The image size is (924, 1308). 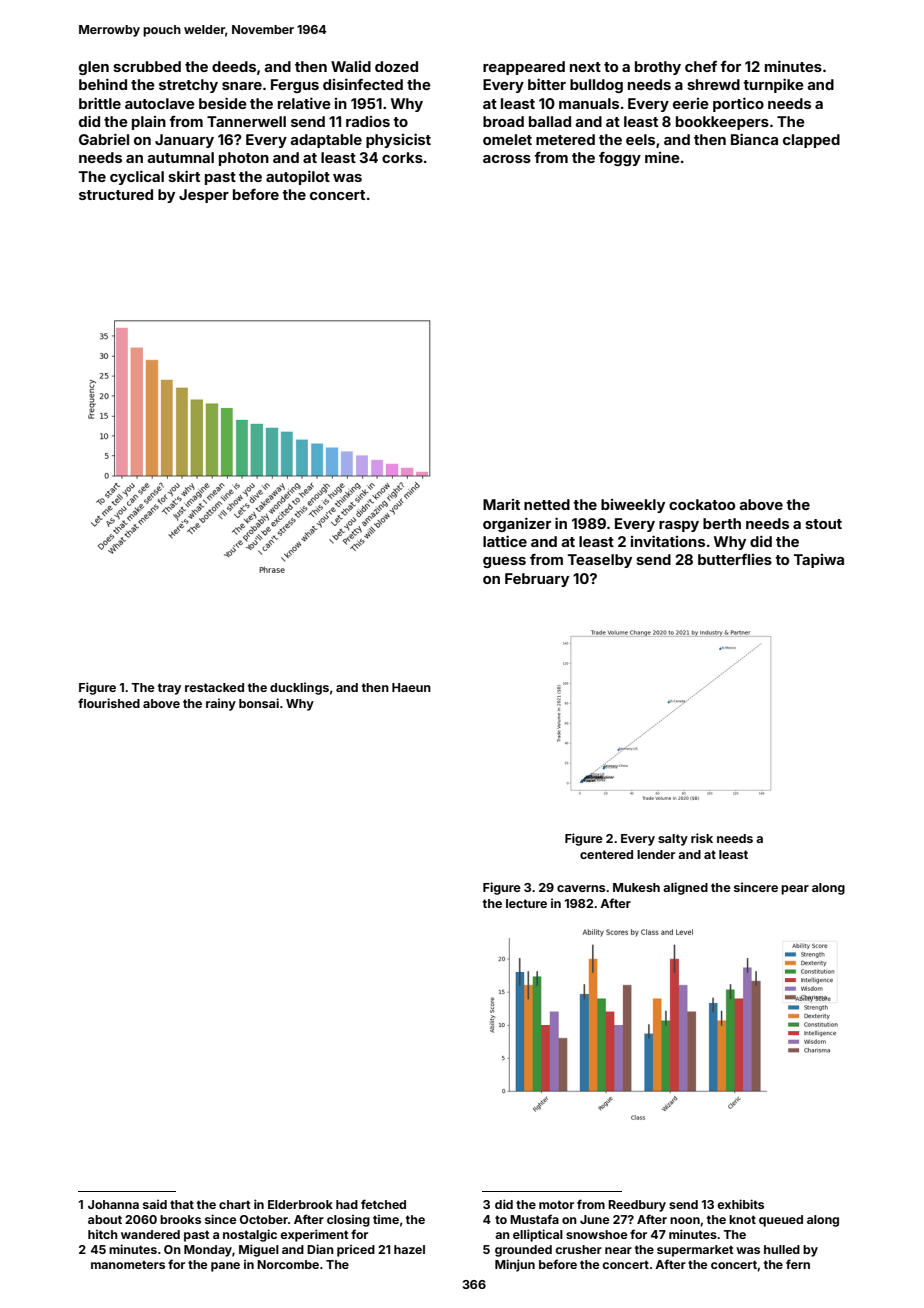 I want to click on queued, so click(x=781, y=1221).
